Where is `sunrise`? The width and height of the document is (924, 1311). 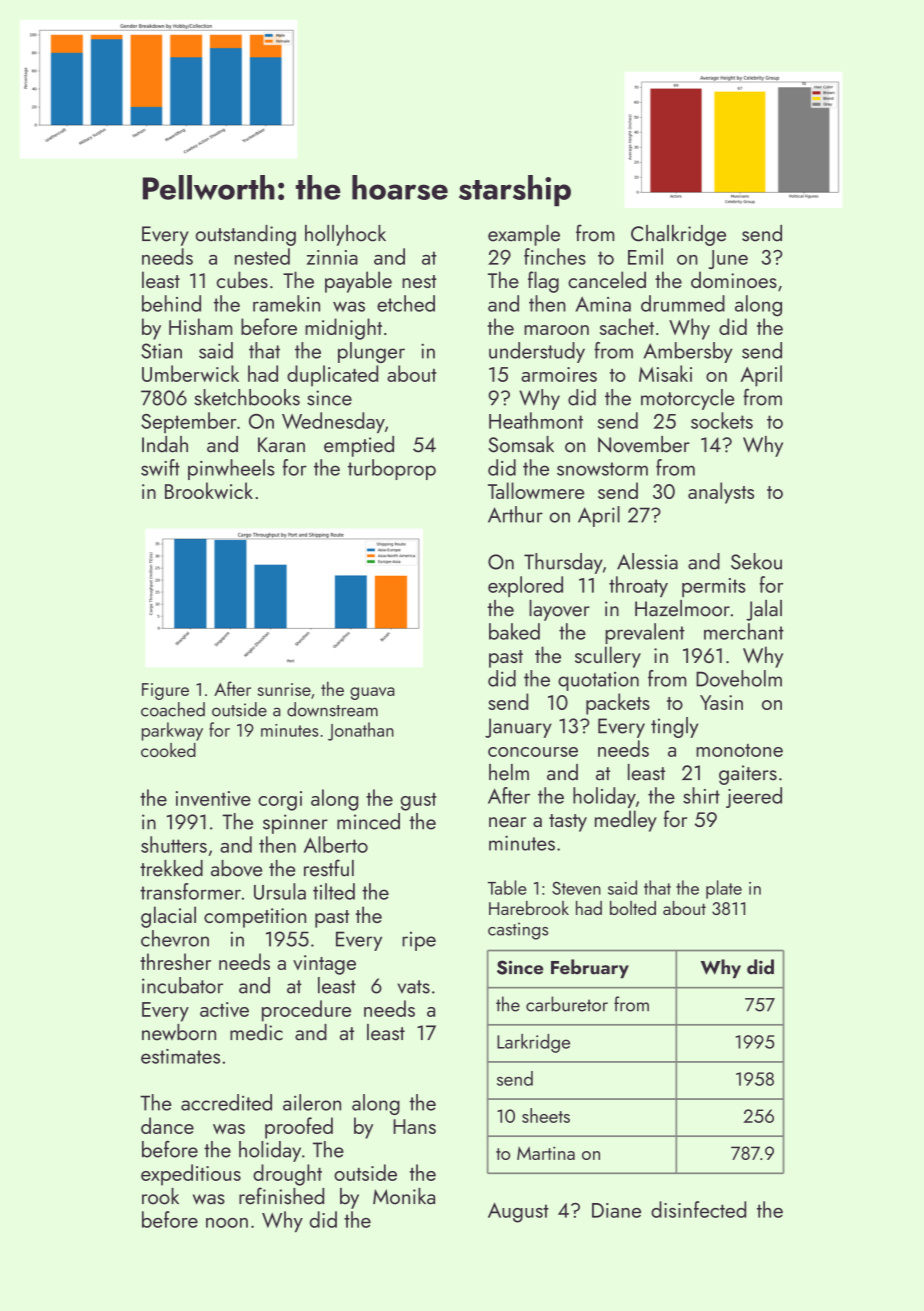 sunrise is located at coordinates (284, 689).
